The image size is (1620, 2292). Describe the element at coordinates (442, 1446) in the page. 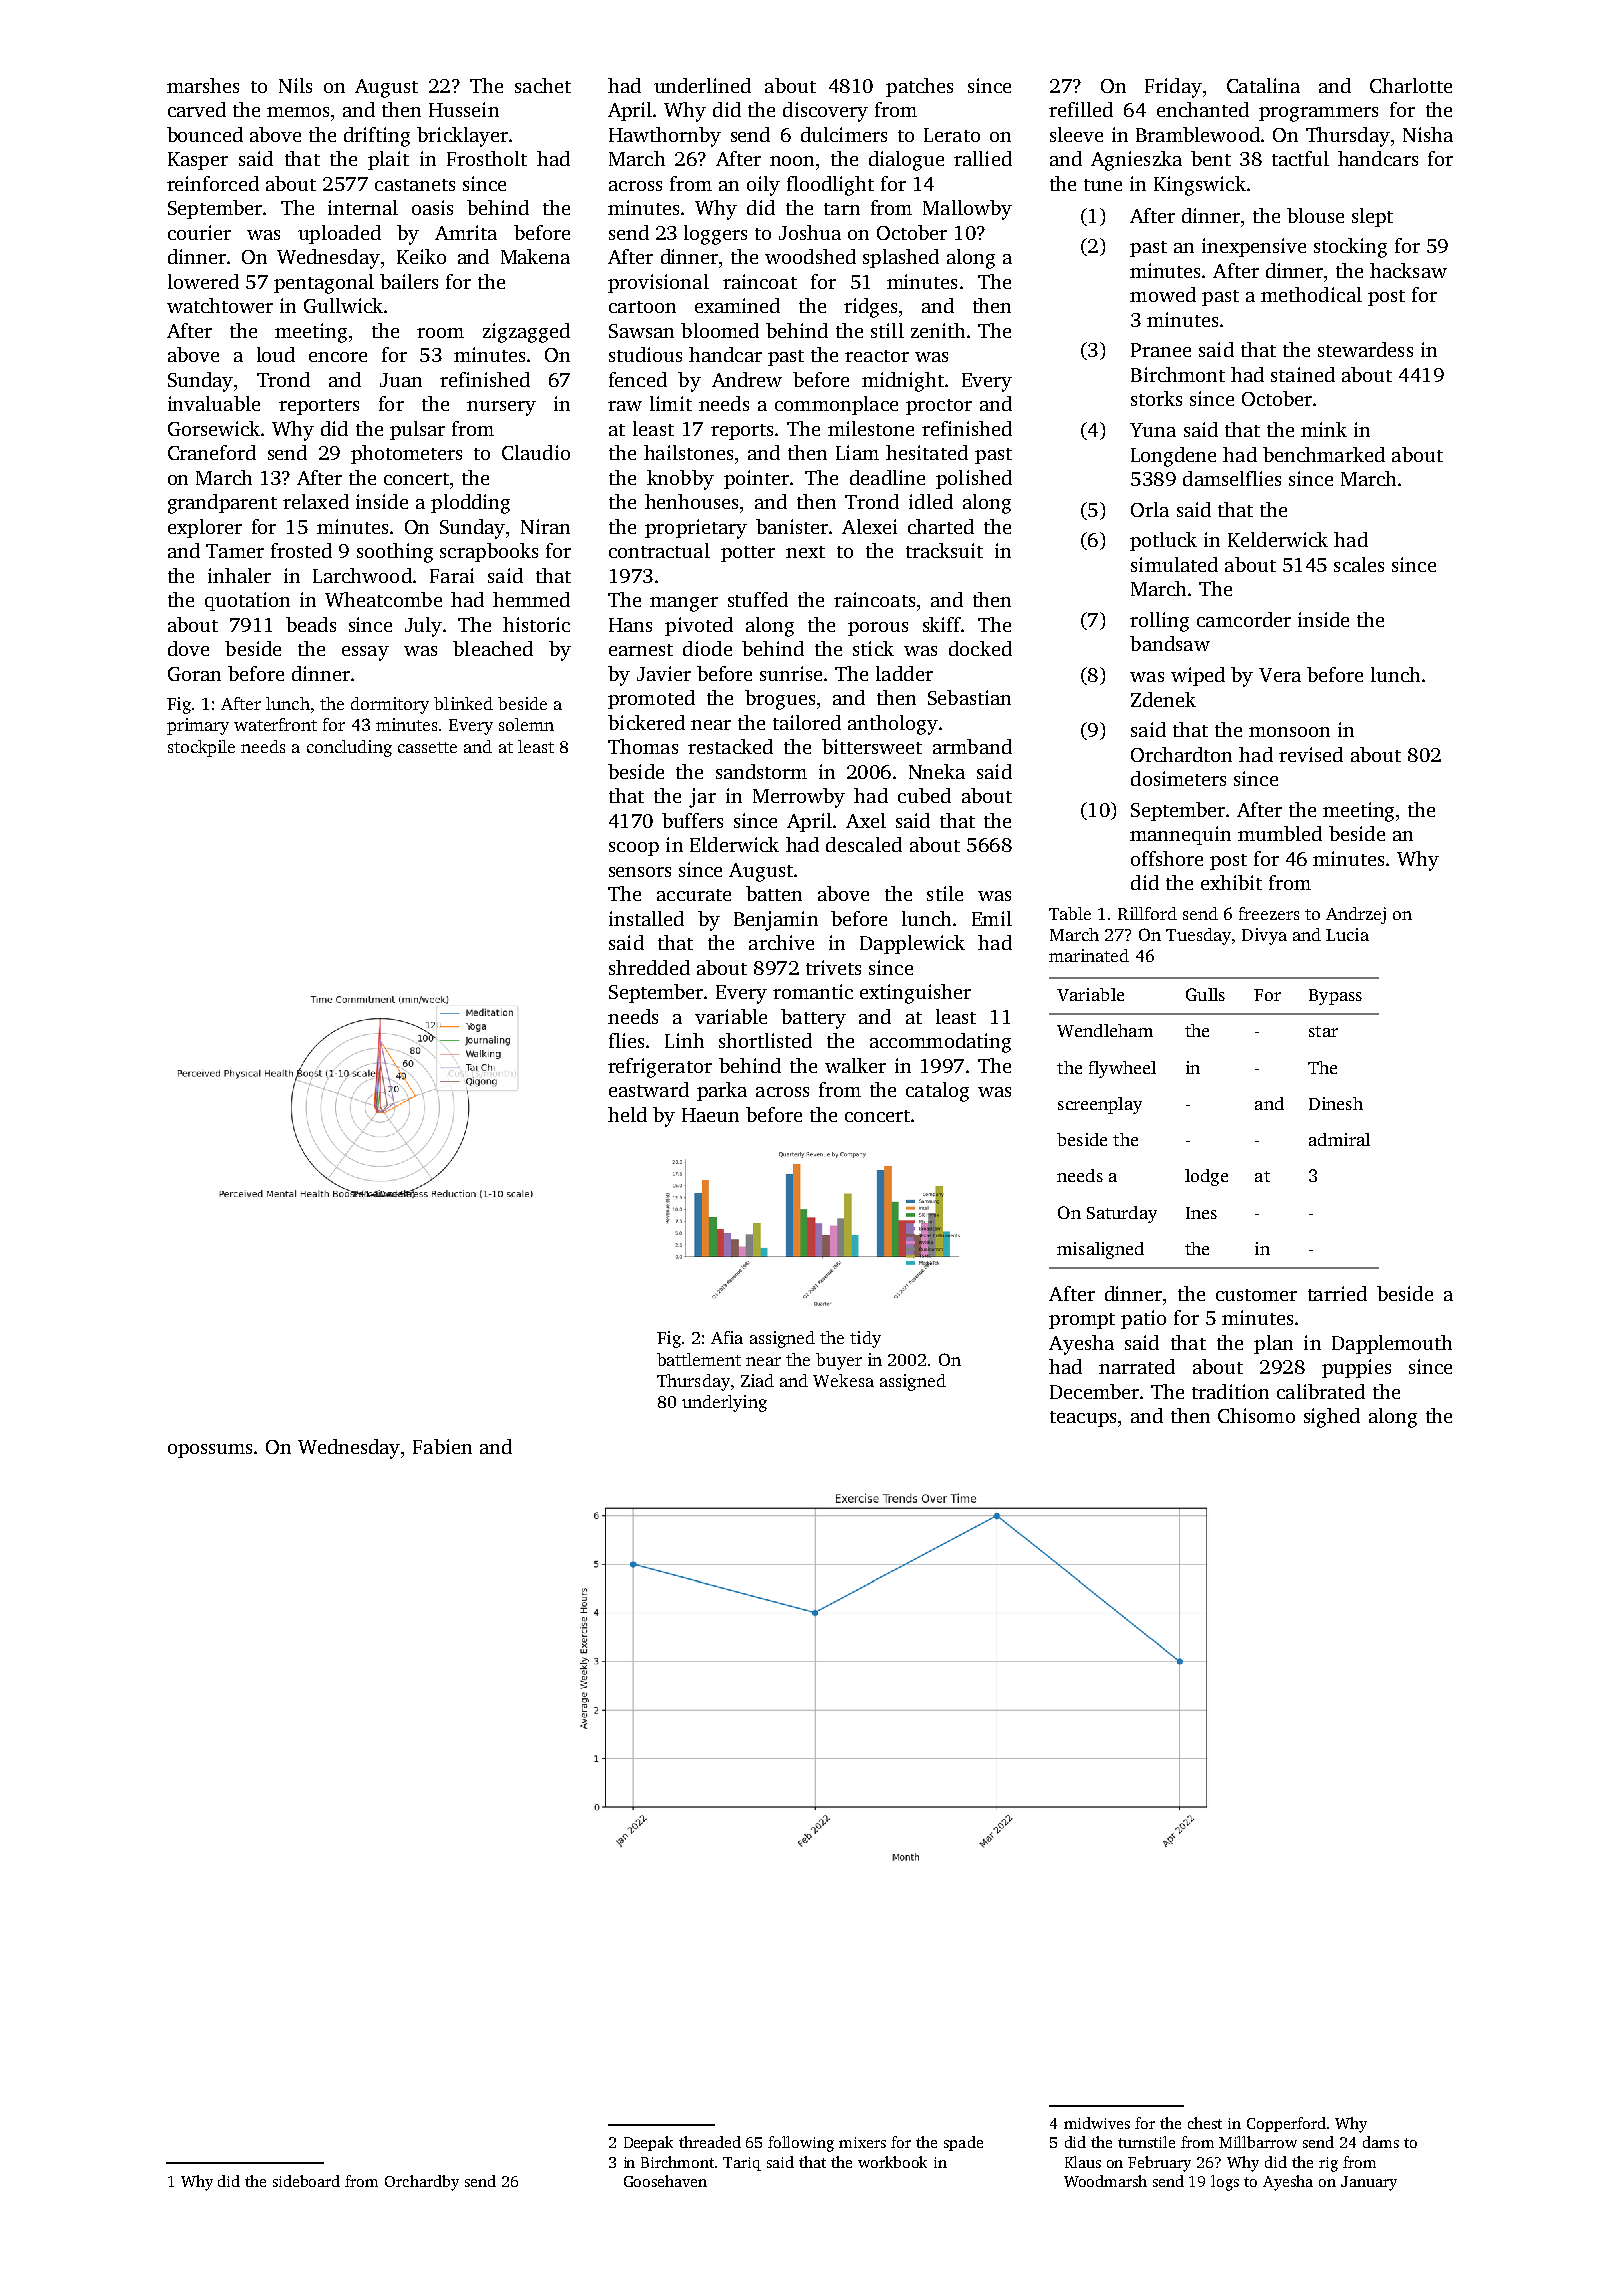

I see `Fabien` at that location.
